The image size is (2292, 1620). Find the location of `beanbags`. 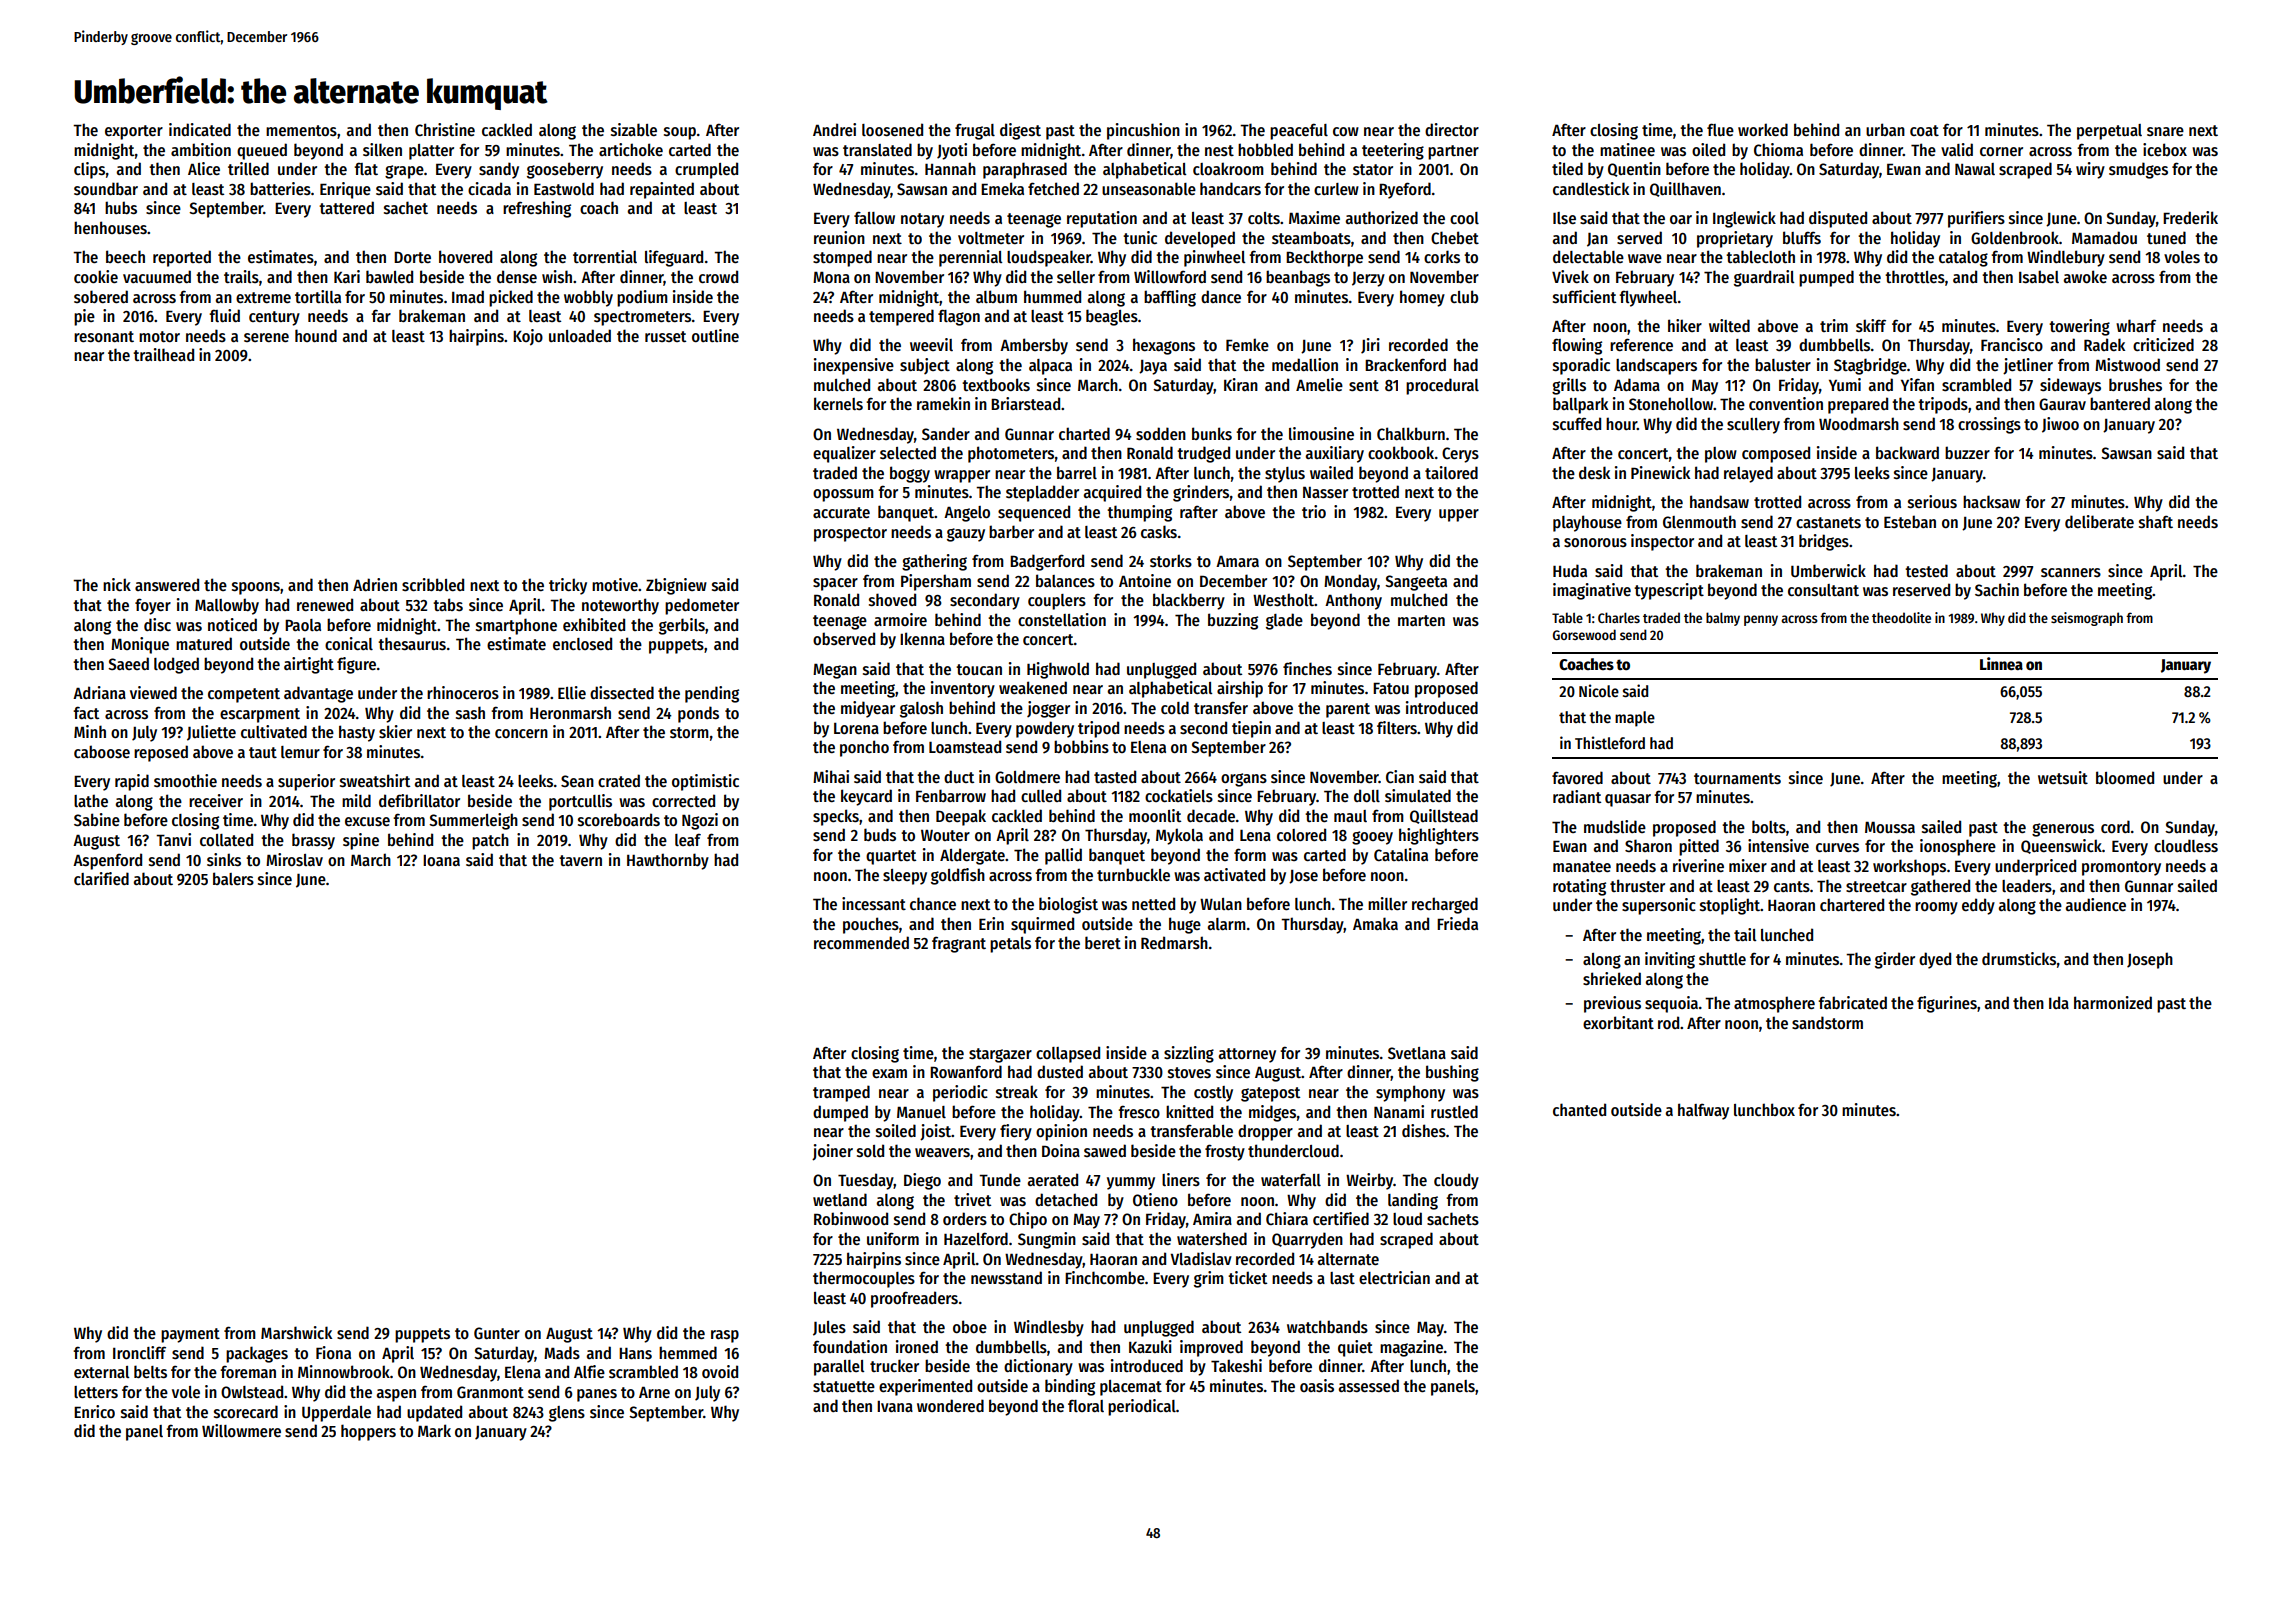

beanbags is located at coordinates (1298, 278).
